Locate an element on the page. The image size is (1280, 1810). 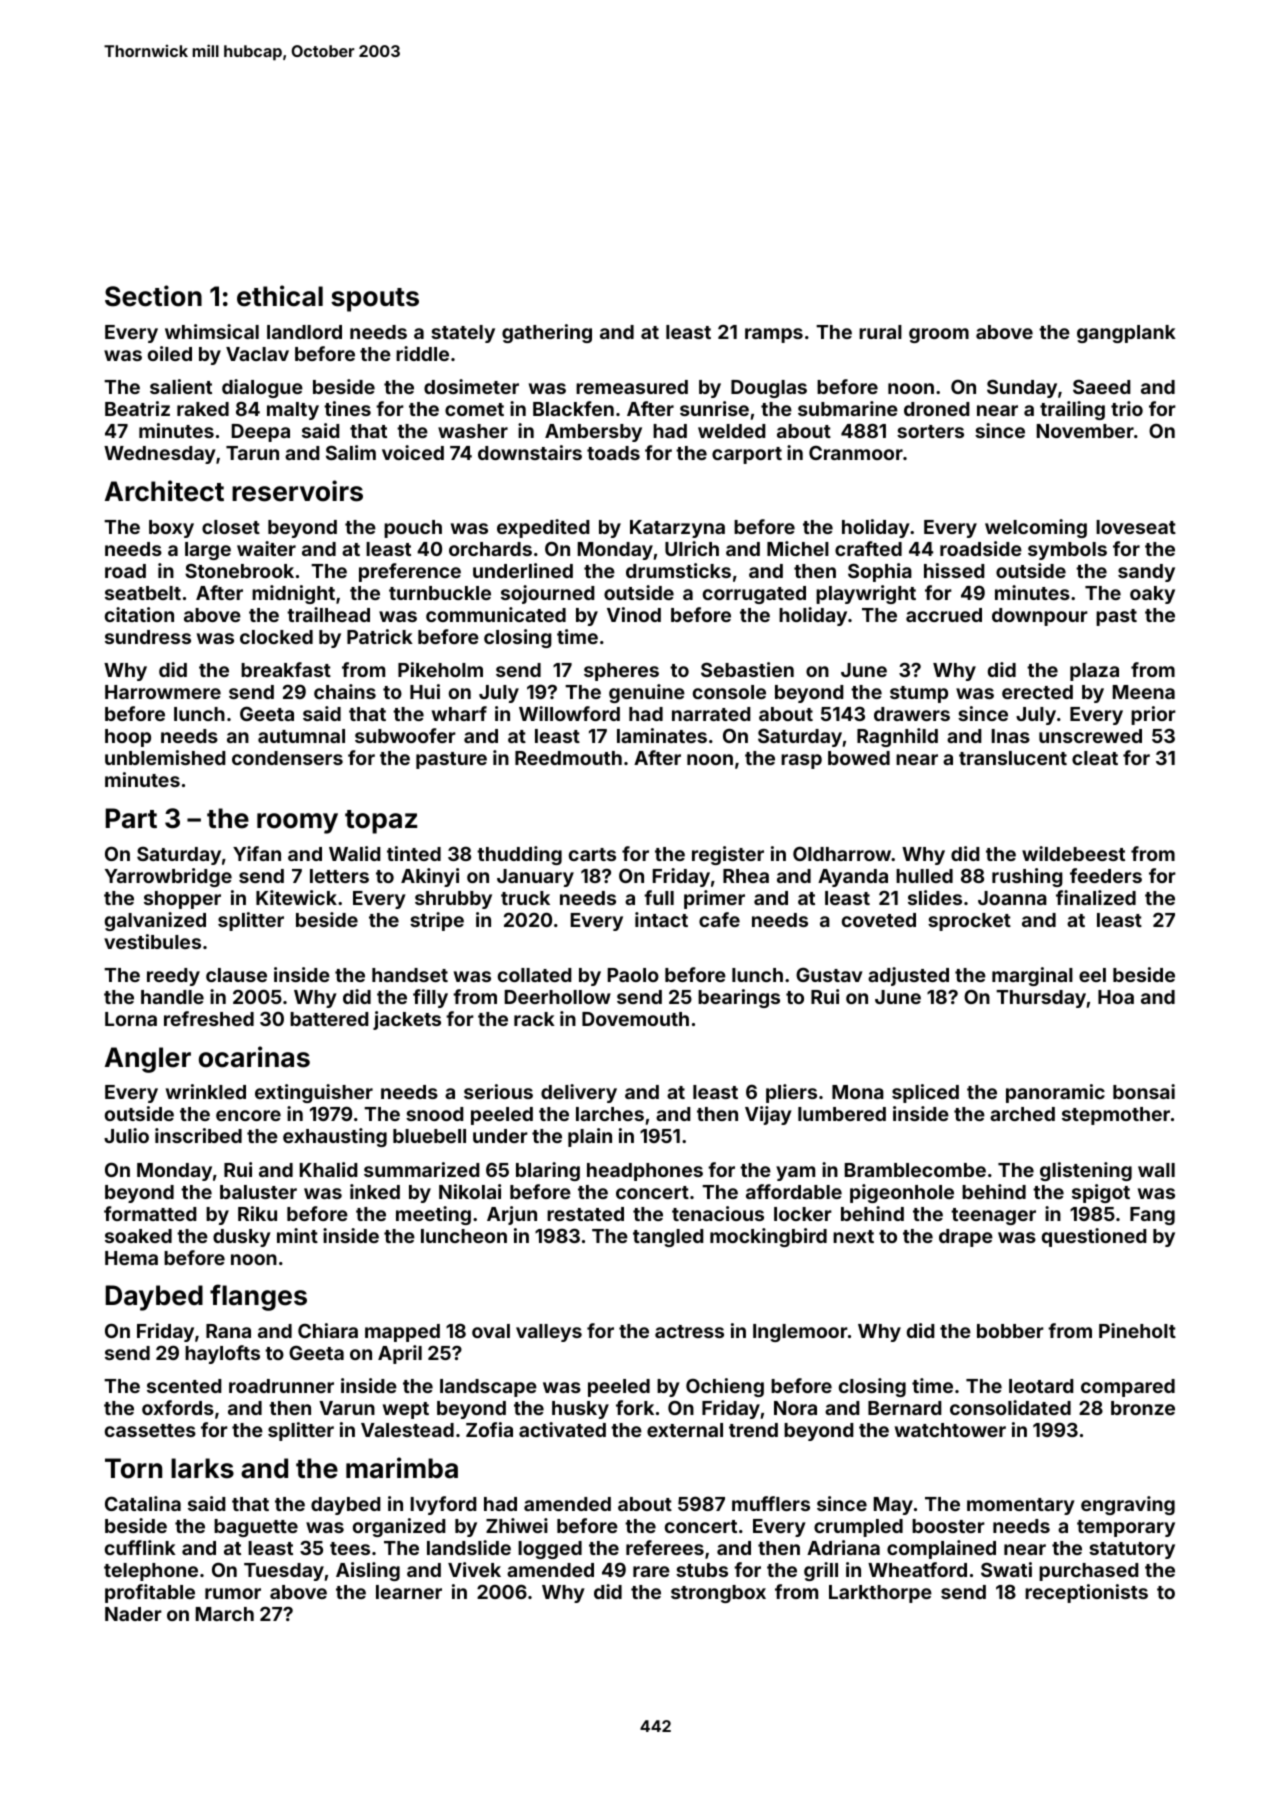
Chiara is located at coordinates (328, 1330).
